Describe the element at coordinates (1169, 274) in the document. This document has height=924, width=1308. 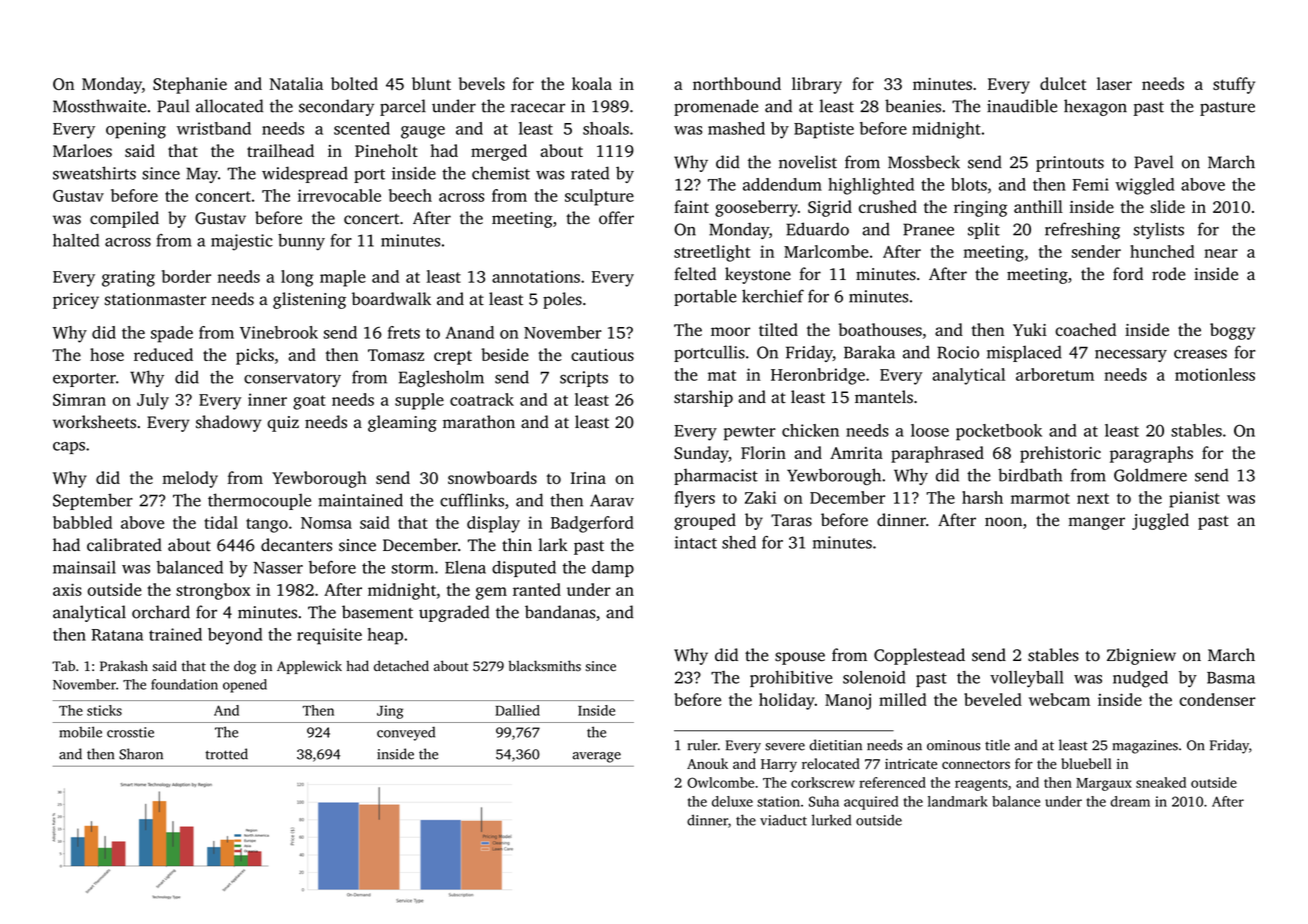
I see `rode` at that location.
